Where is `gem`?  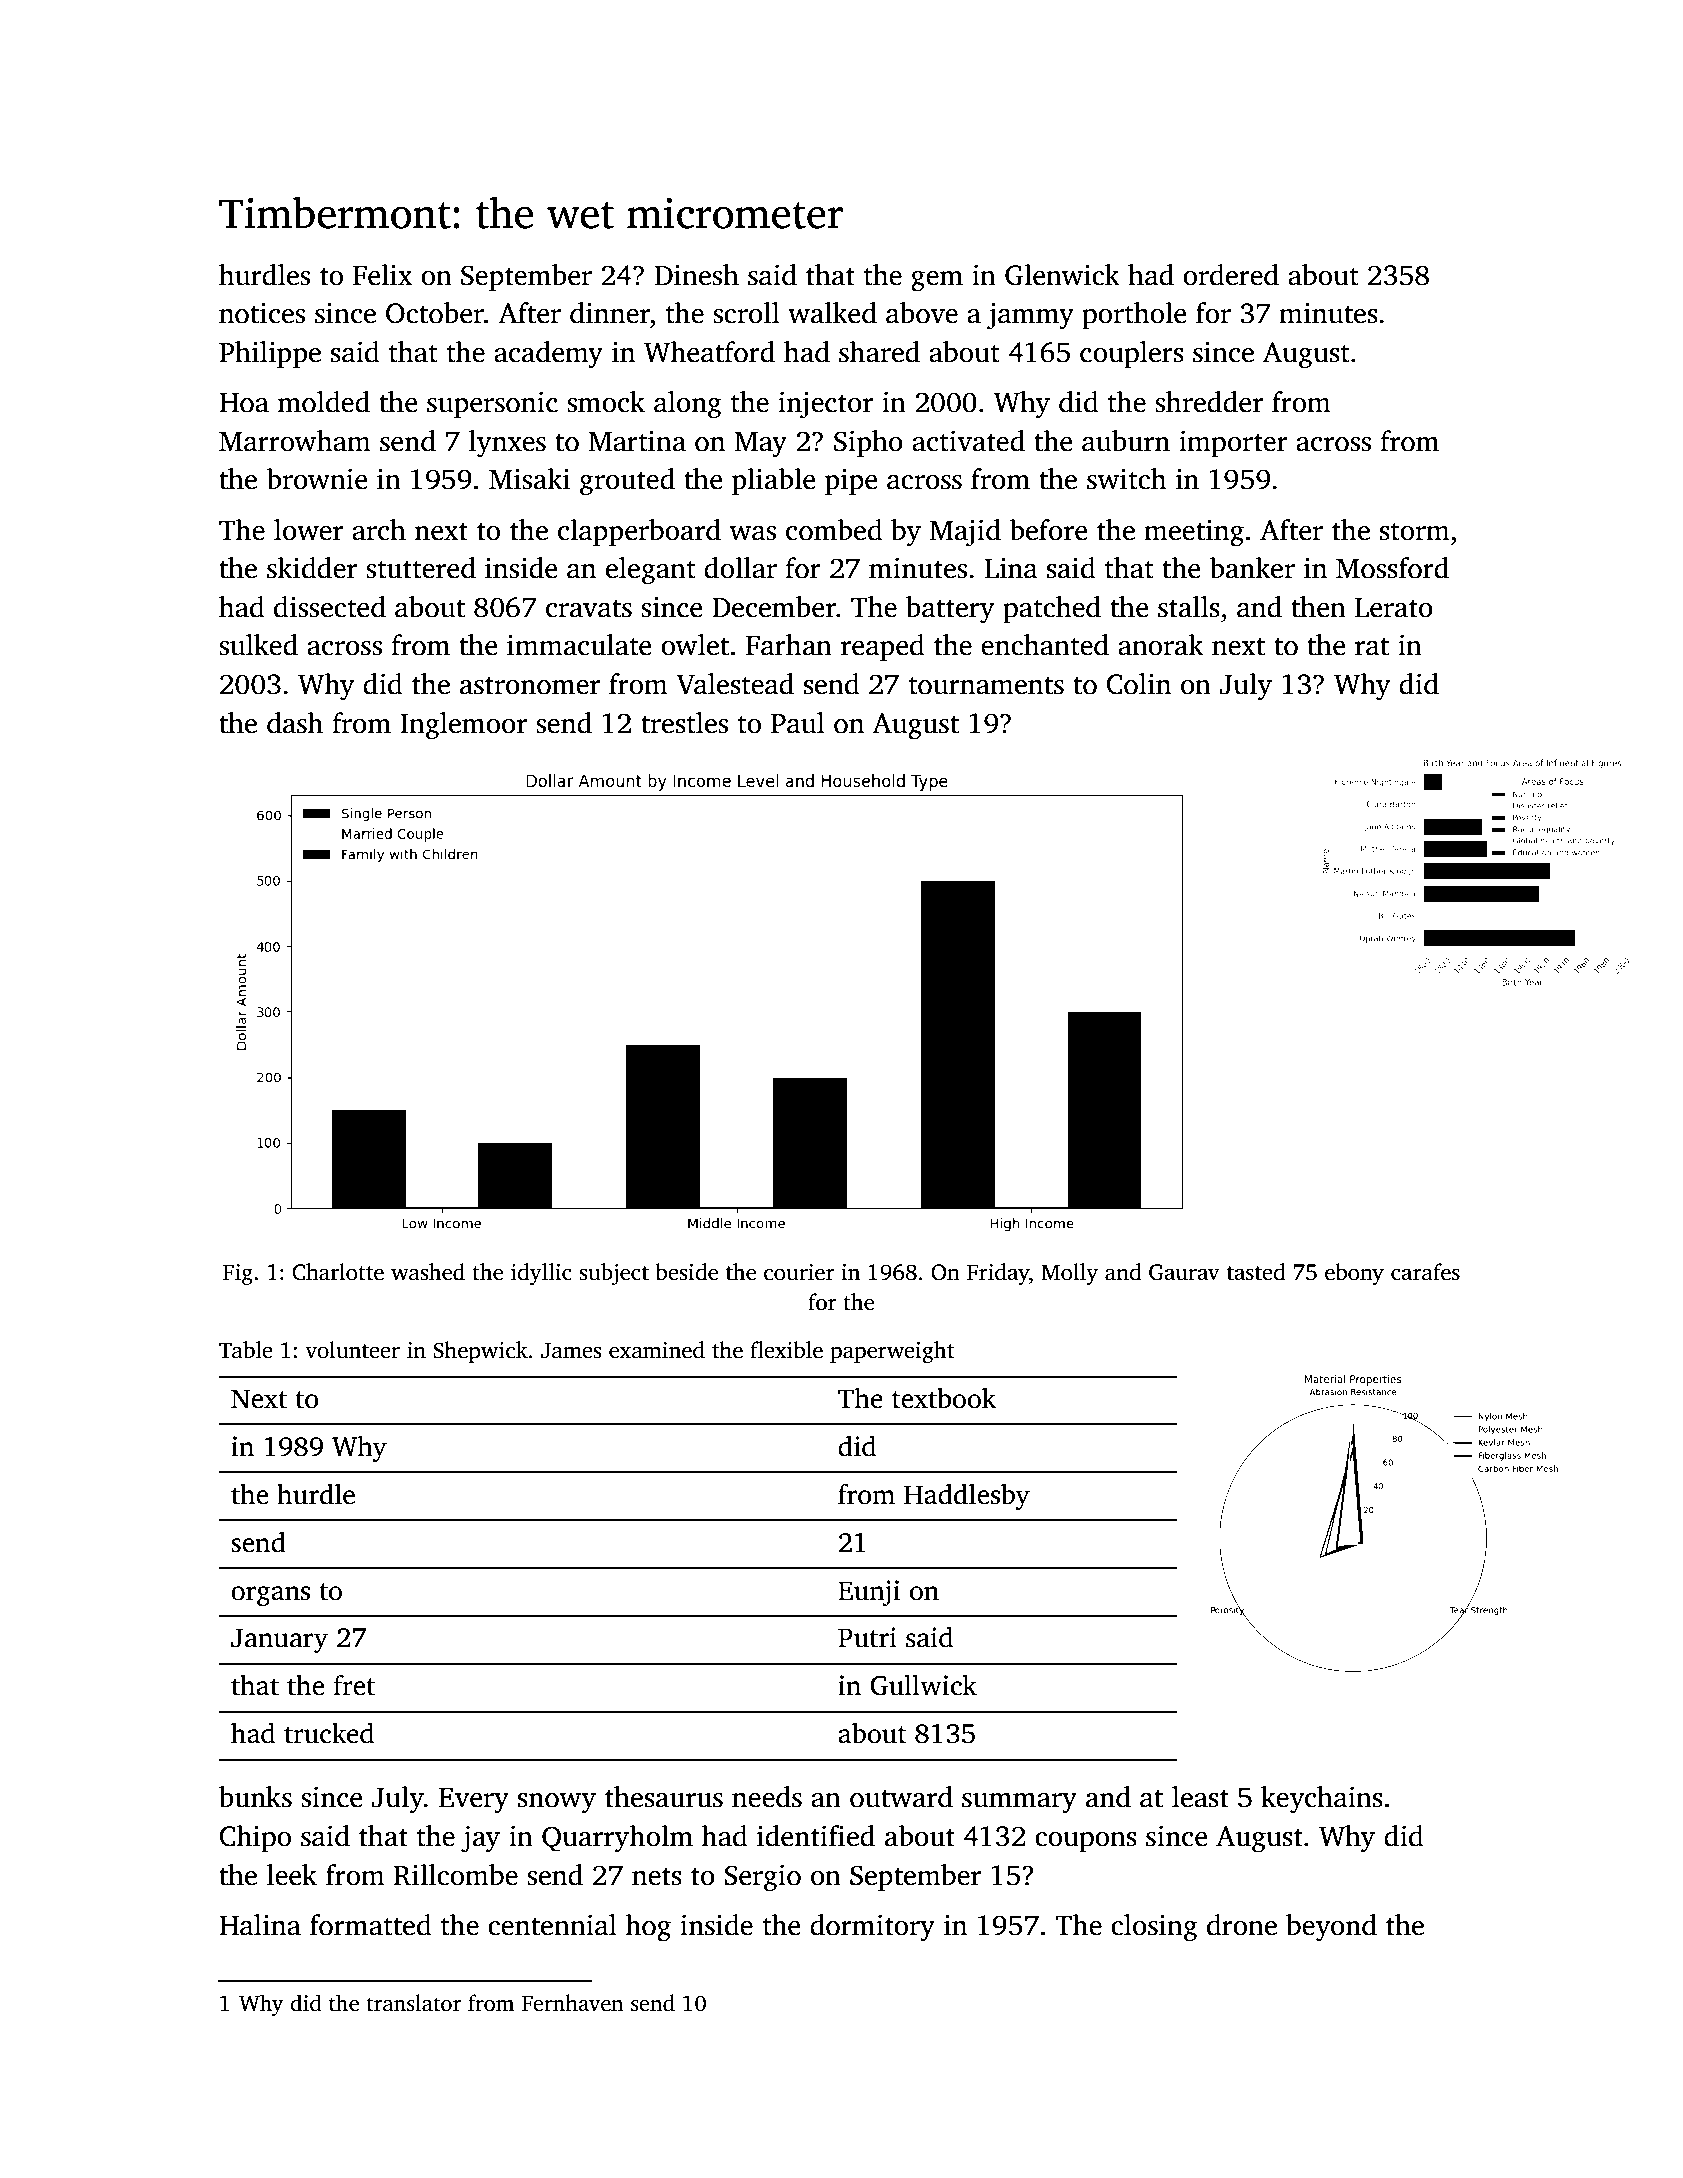
gem is located at coordinates (937, 281).
